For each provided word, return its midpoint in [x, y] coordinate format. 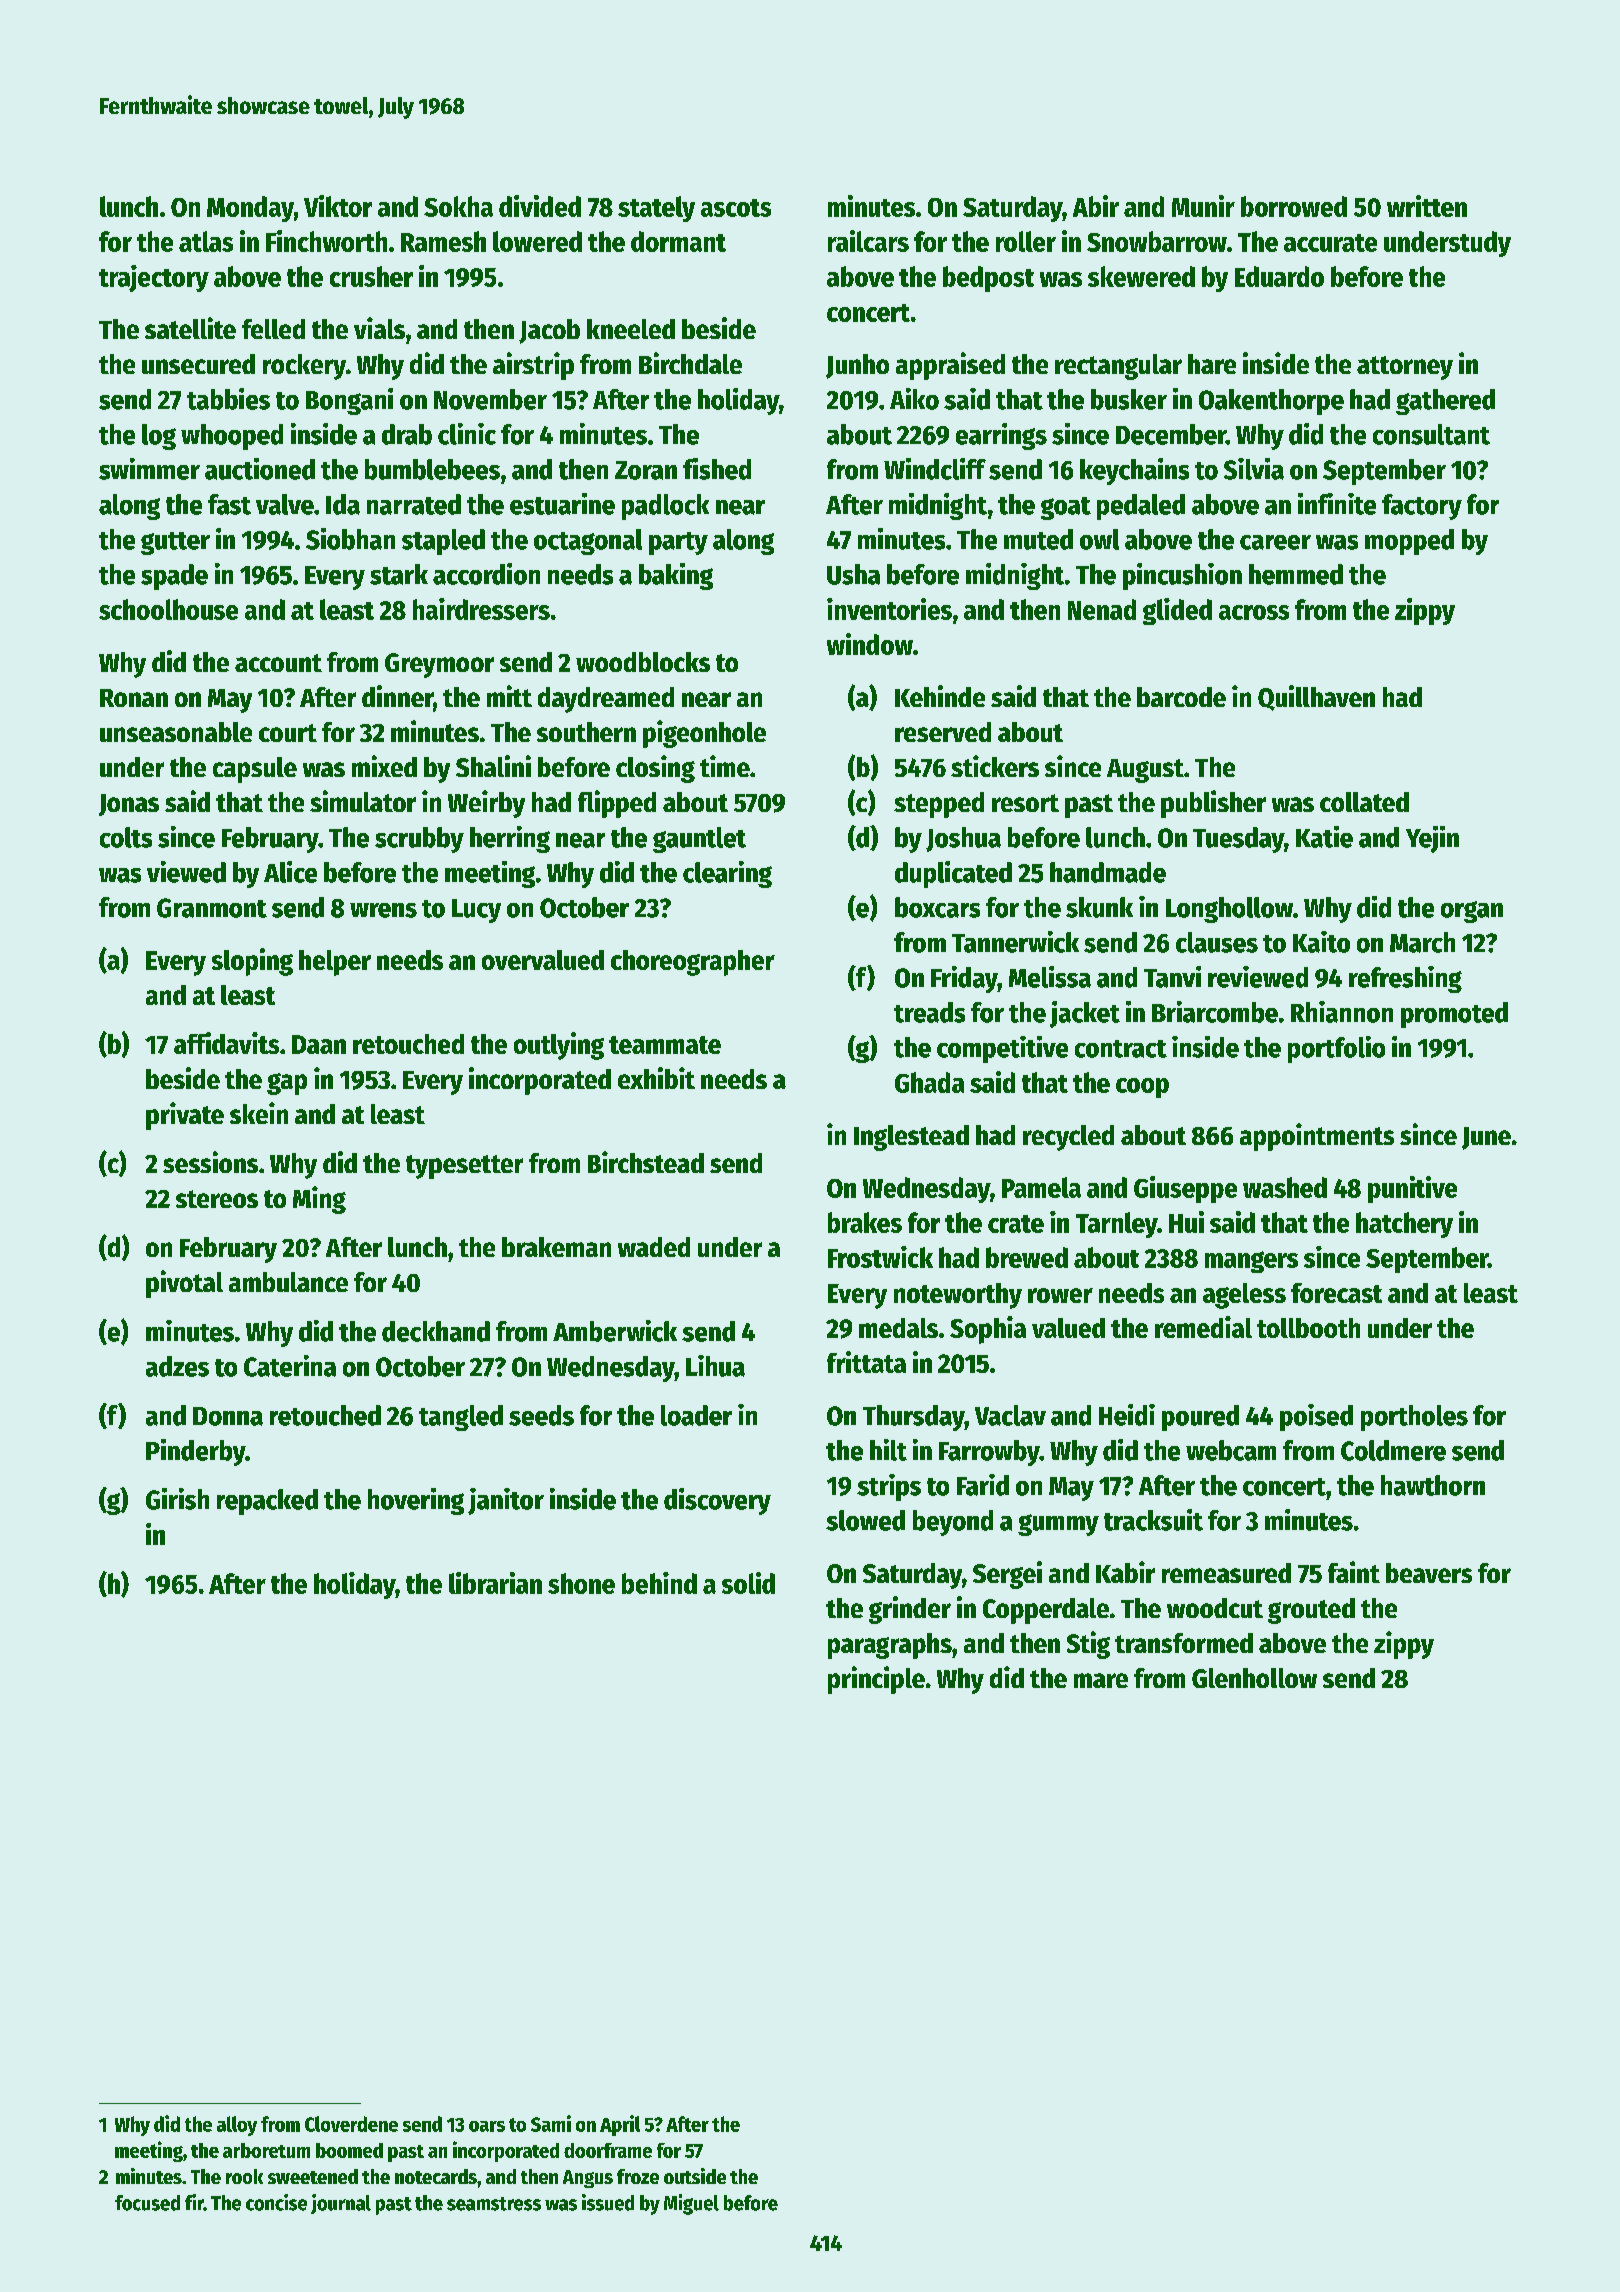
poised [1316, 1417]
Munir [1203, 206]
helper [335, 963]
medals [898, 1328]
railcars [868, 241]
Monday [250, 209]
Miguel [691, 2204]
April [620, 2125]
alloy [237, 2126]
